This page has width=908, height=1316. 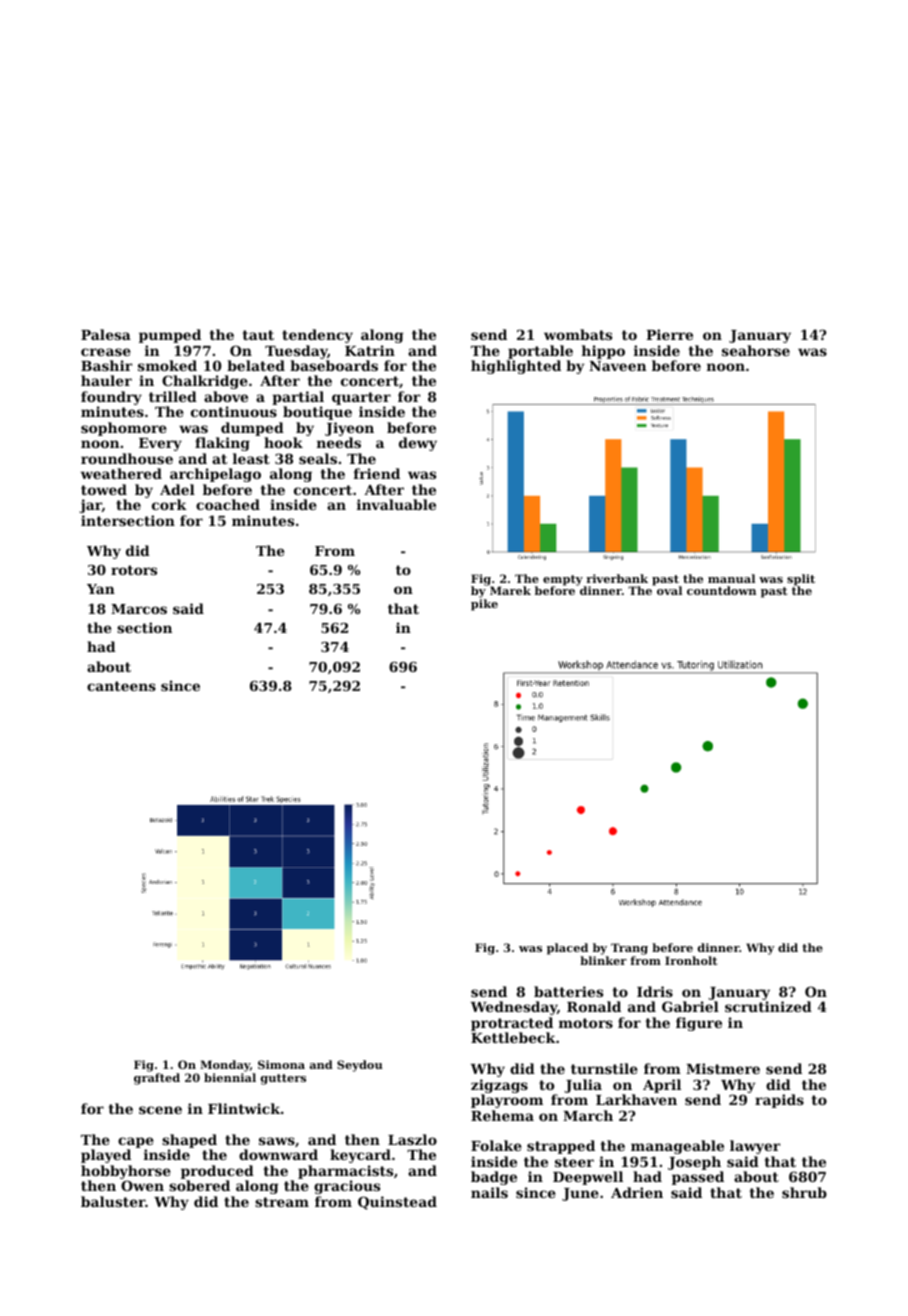 I want to click on placed, so click(x=567, y=949).
